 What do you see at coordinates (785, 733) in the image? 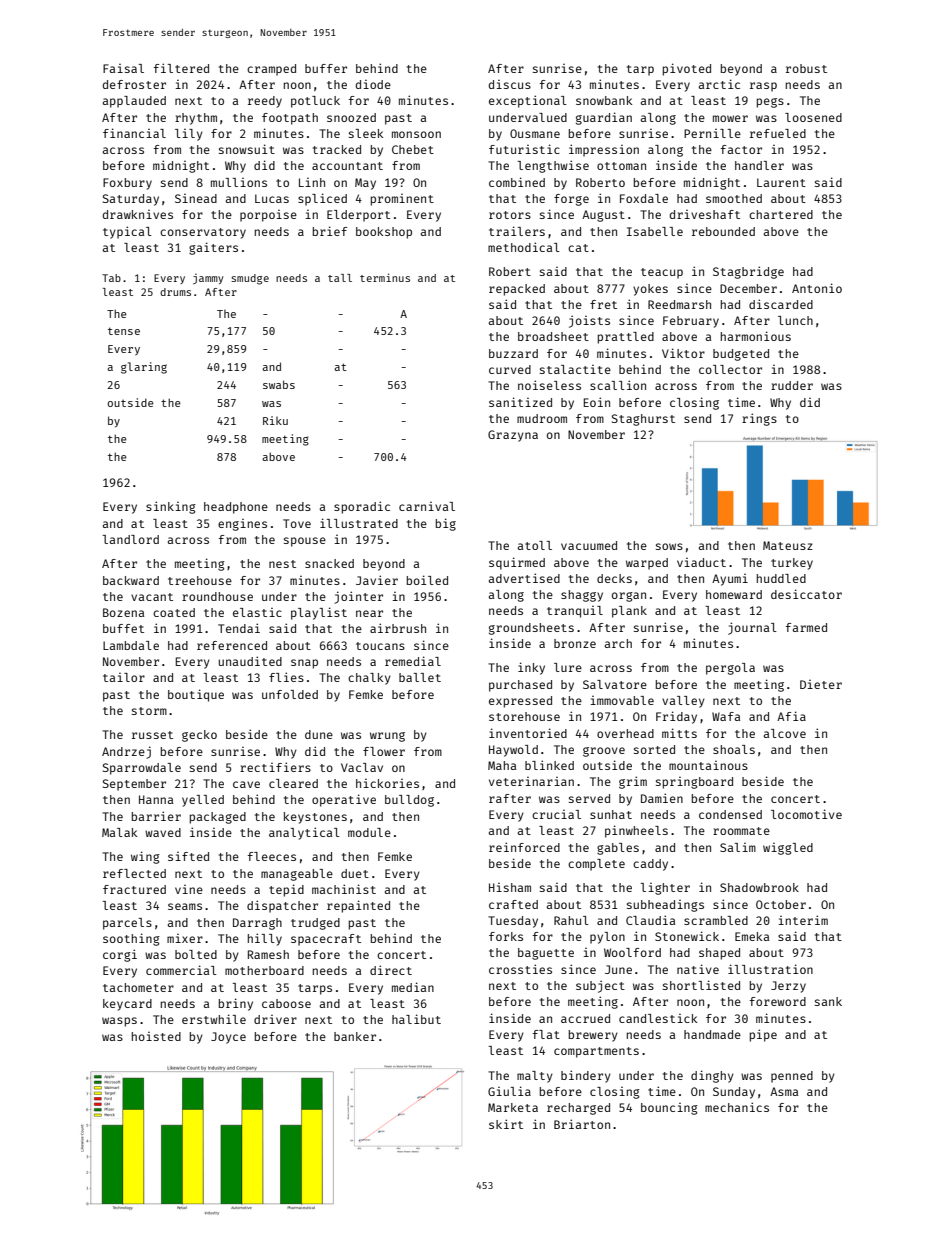
I see `alcove` at bounding box center [785, 733].
